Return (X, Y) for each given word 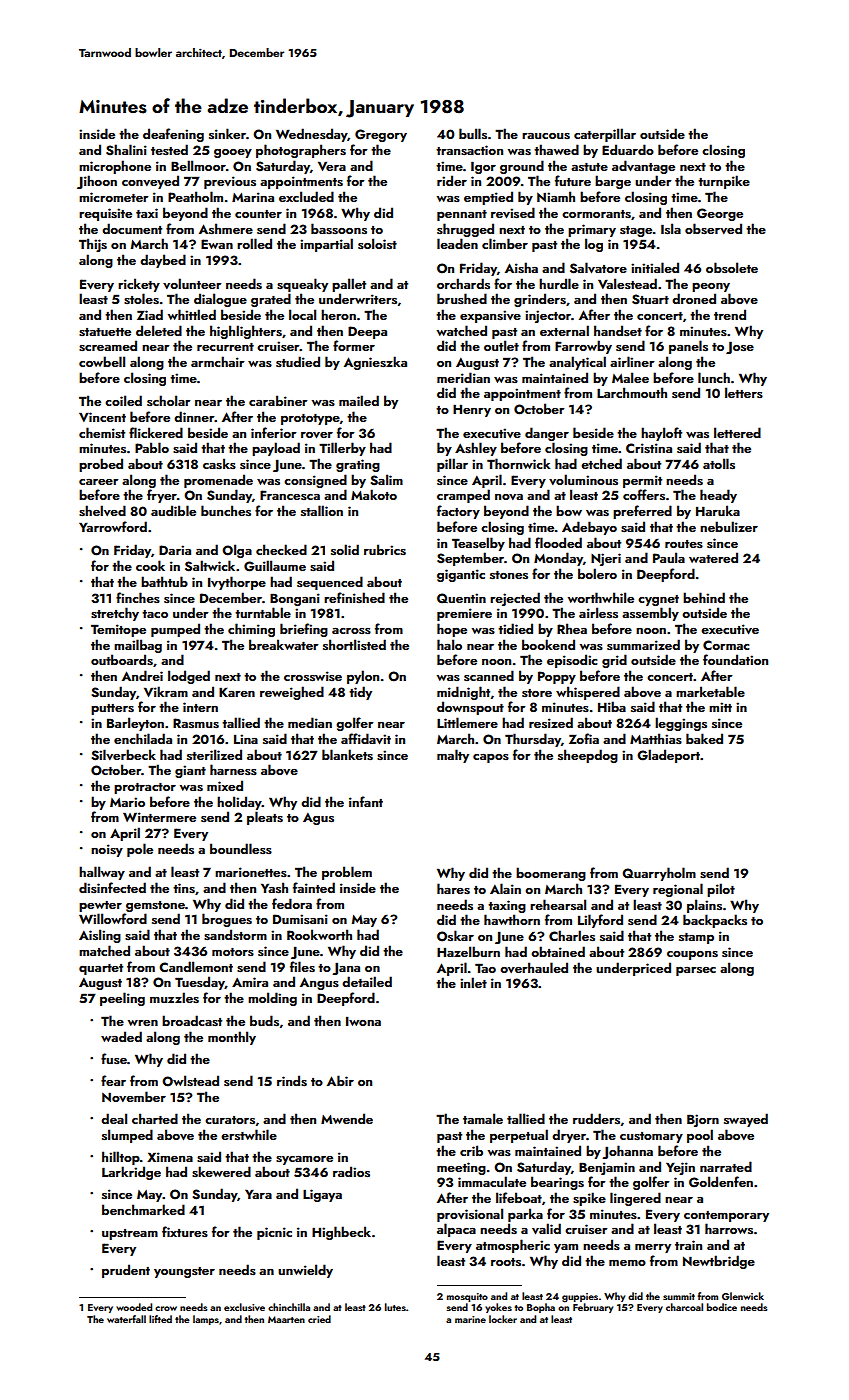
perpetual (519, 1136)
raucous (546, 136)
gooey (233, 153)
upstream (130, 1234)
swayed (746, 1120)
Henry (472, 410)
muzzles (174, 998)
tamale (483, 1118)
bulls (473, 134)
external (564, 330)
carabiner (278, 400)
